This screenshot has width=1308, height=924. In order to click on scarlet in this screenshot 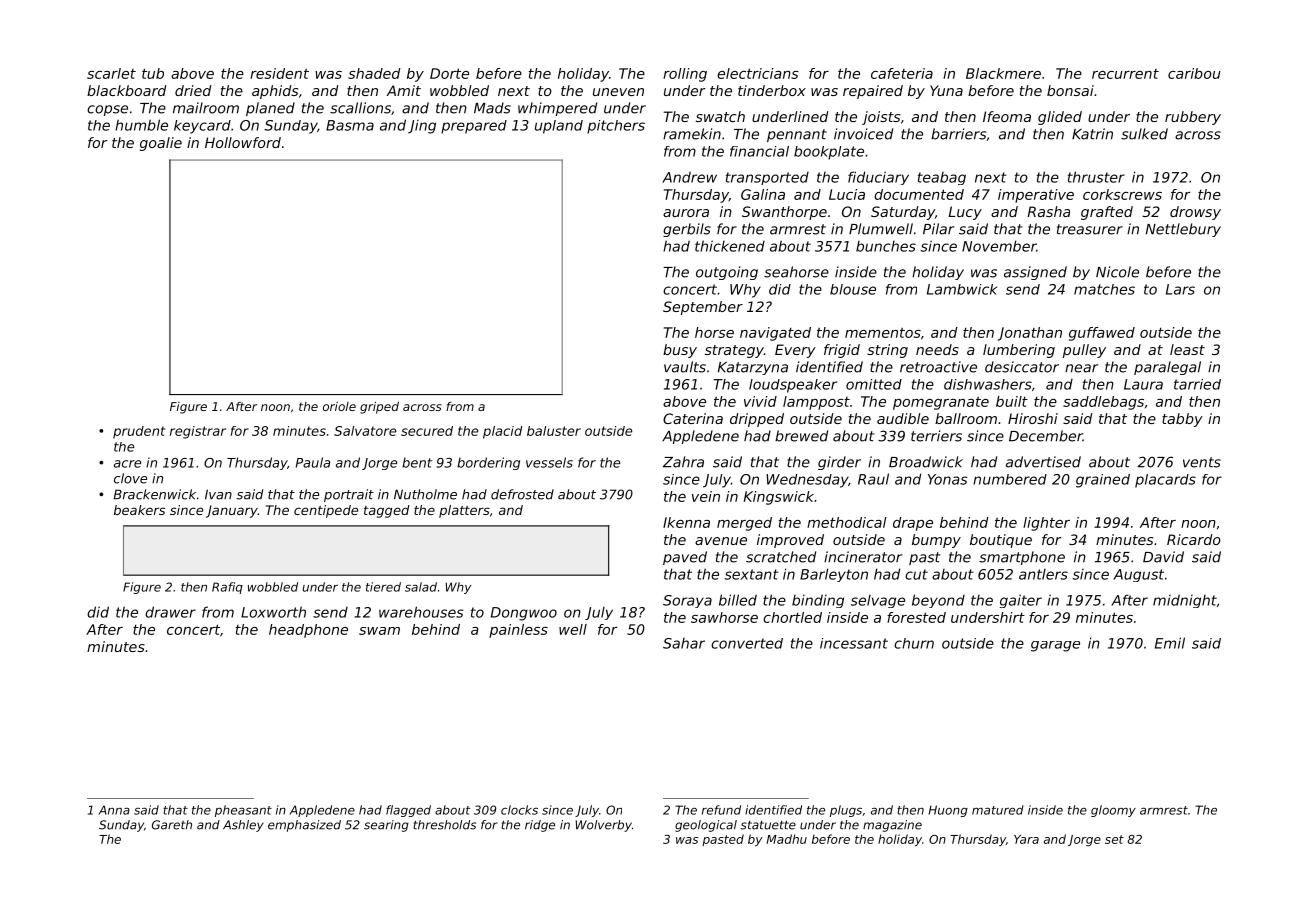, I will do `click(111, 73)`.
